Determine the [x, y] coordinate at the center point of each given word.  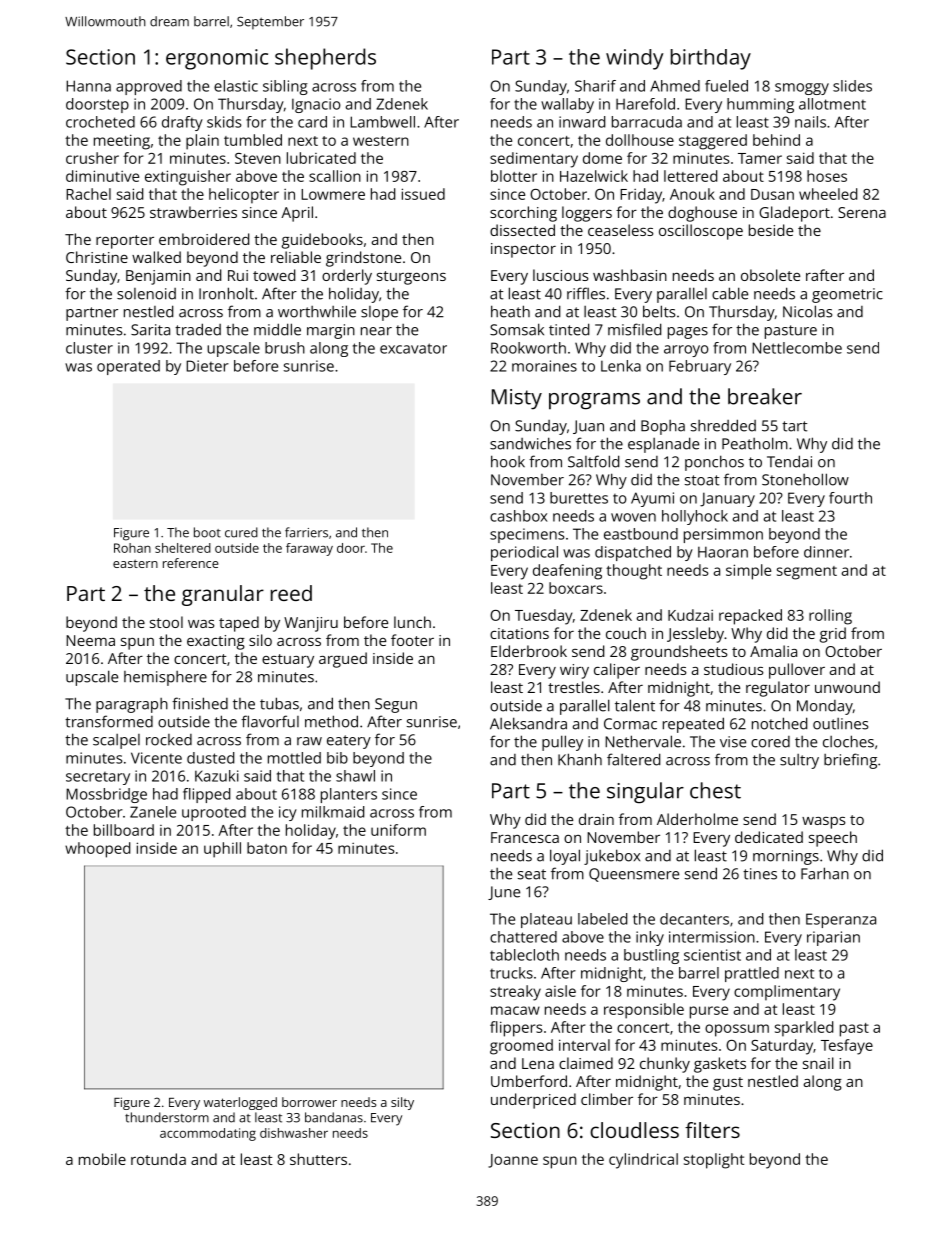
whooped [97, 850]
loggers [587, 214]
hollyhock [695, 517]
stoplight [714, 1161]
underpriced [533, 1101]
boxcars [576, 588]
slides [852, 86]
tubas [279, 703]
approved [149, 87]
